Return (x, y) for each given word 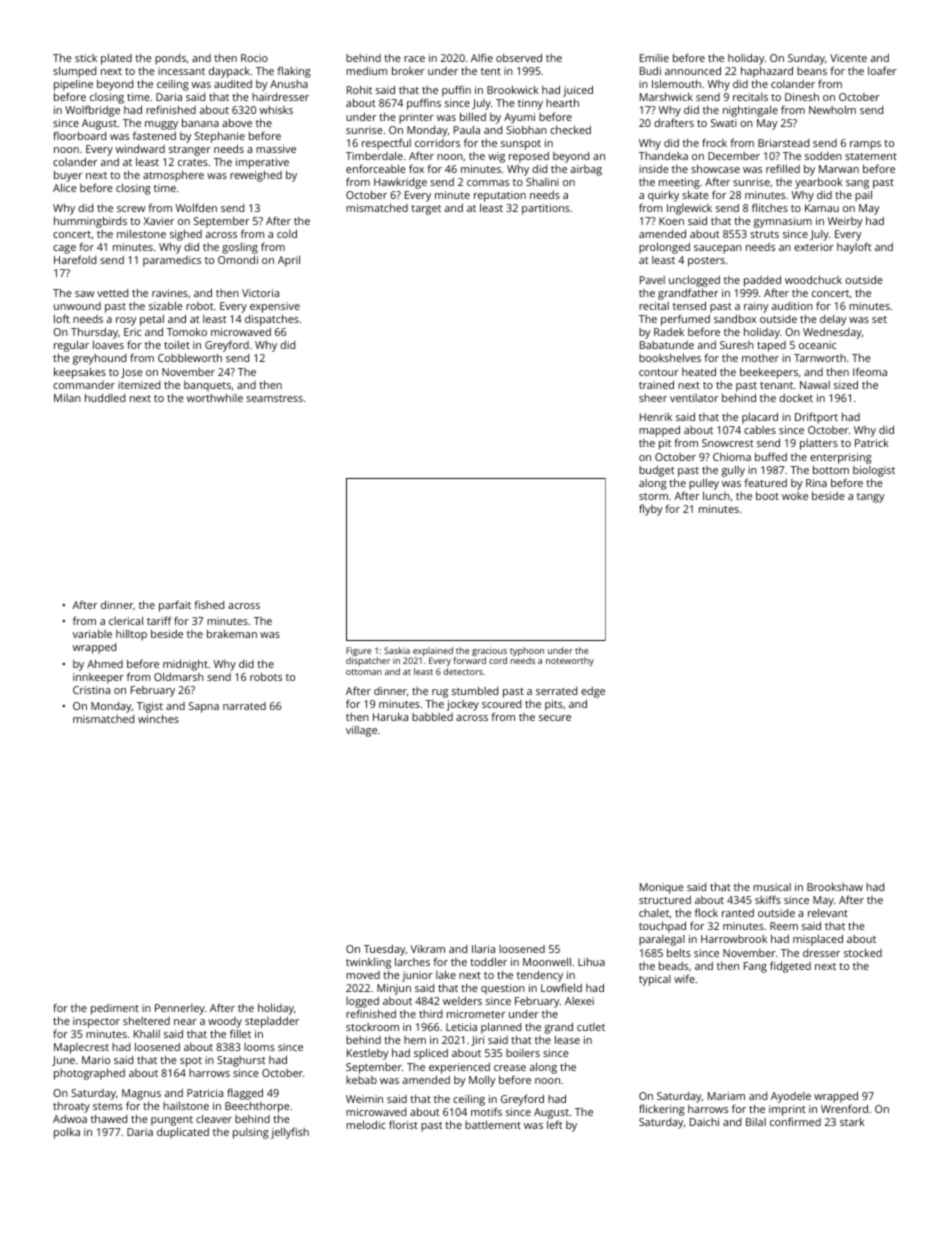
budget (657, 471)
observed (519, 58)
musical (772, 887)
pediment (115, 1009)
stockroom (372, 1027)
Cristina (91, 690)
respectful (386, 144)
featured (765, 482)
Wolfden (196, 207)
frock (714, 142)
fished (209, 604)
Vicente (848, 58)
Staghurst (241, 1061)
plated (116, 59)
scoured (501, 704)
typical (655, 980)
